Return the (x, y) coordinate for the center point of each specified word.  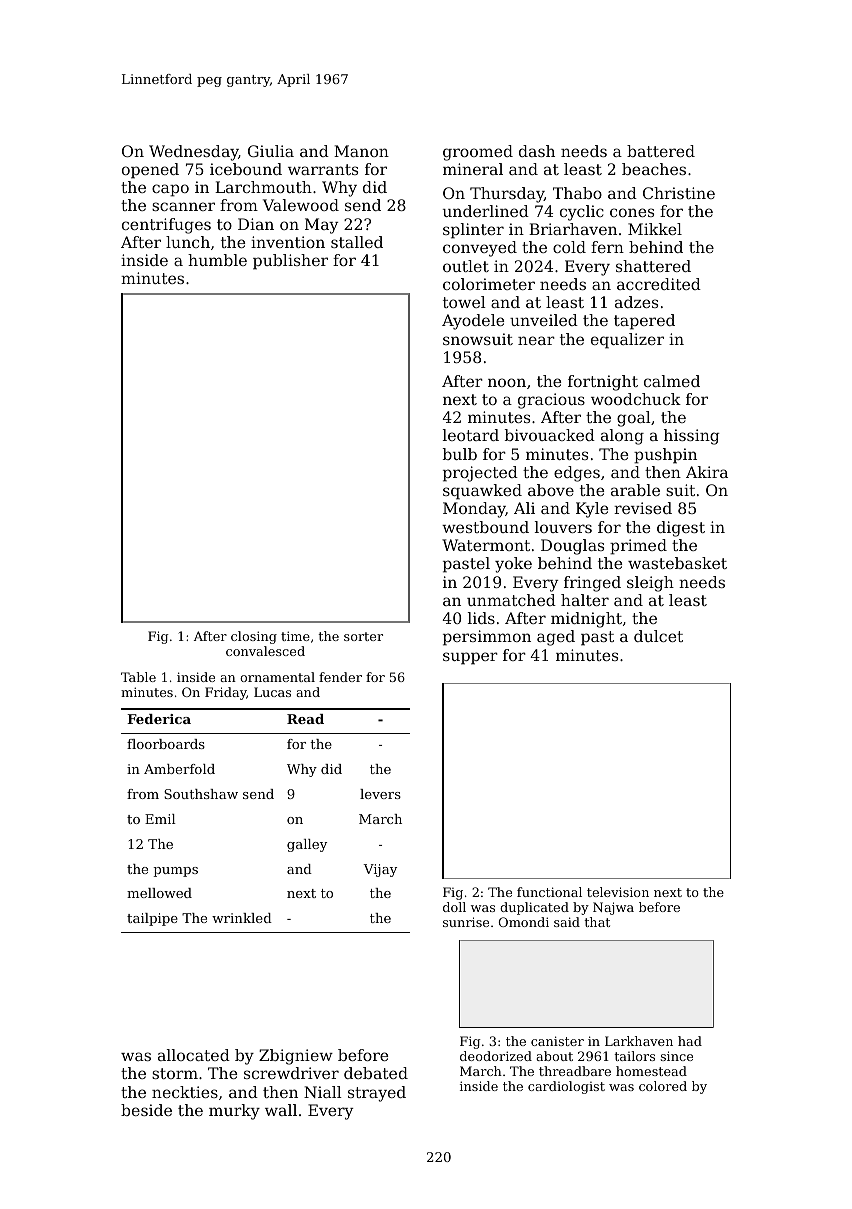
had (690, 1041)
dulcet (658, 636)
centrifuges (166, 226)
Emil (160, 819)
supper (470, 658)
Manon (361, 151)
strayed (377, 1094)
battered (661, 151)
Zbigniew (296, 1057)
